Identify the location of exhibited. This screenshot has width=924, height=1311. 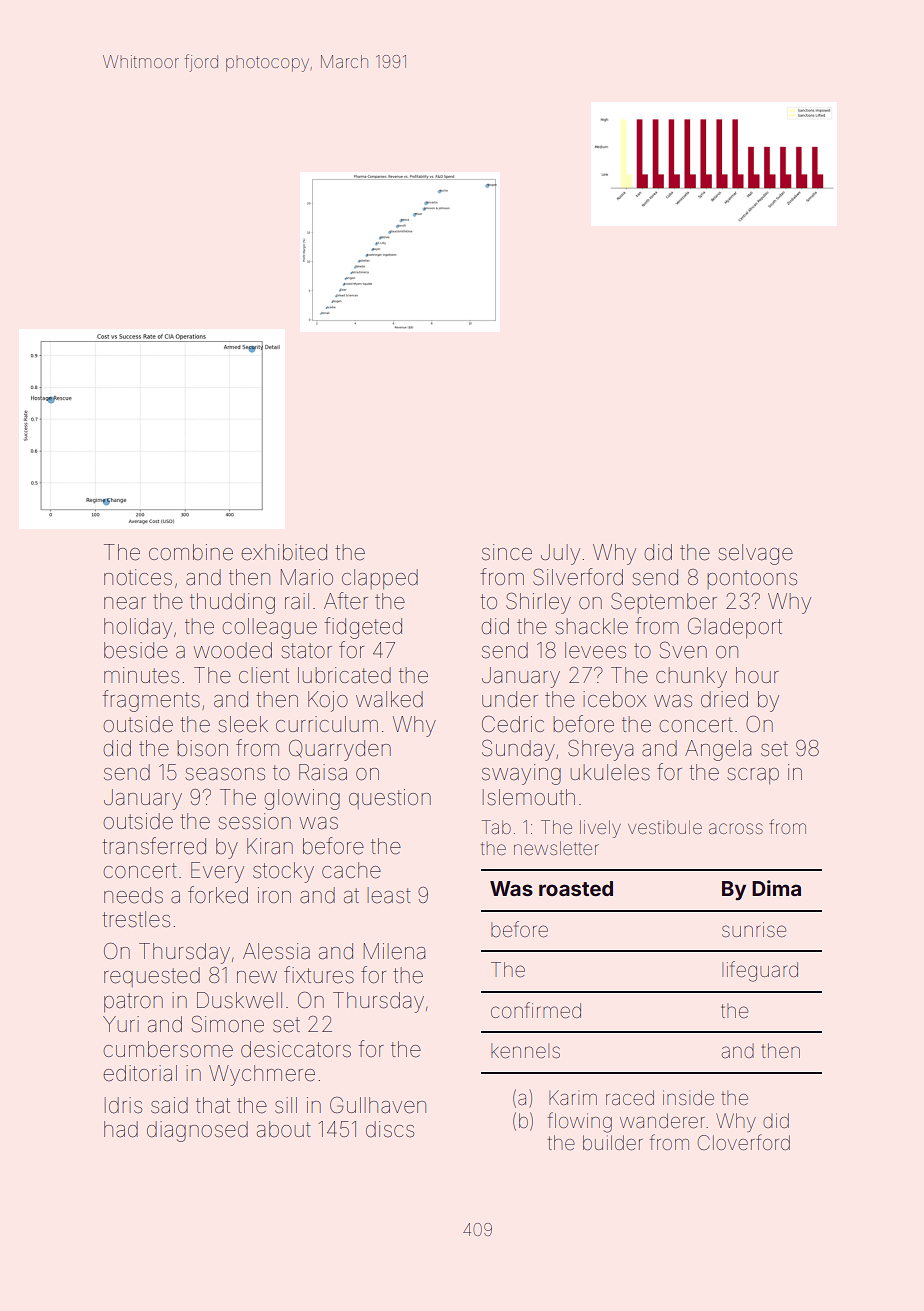
(284, 552).
